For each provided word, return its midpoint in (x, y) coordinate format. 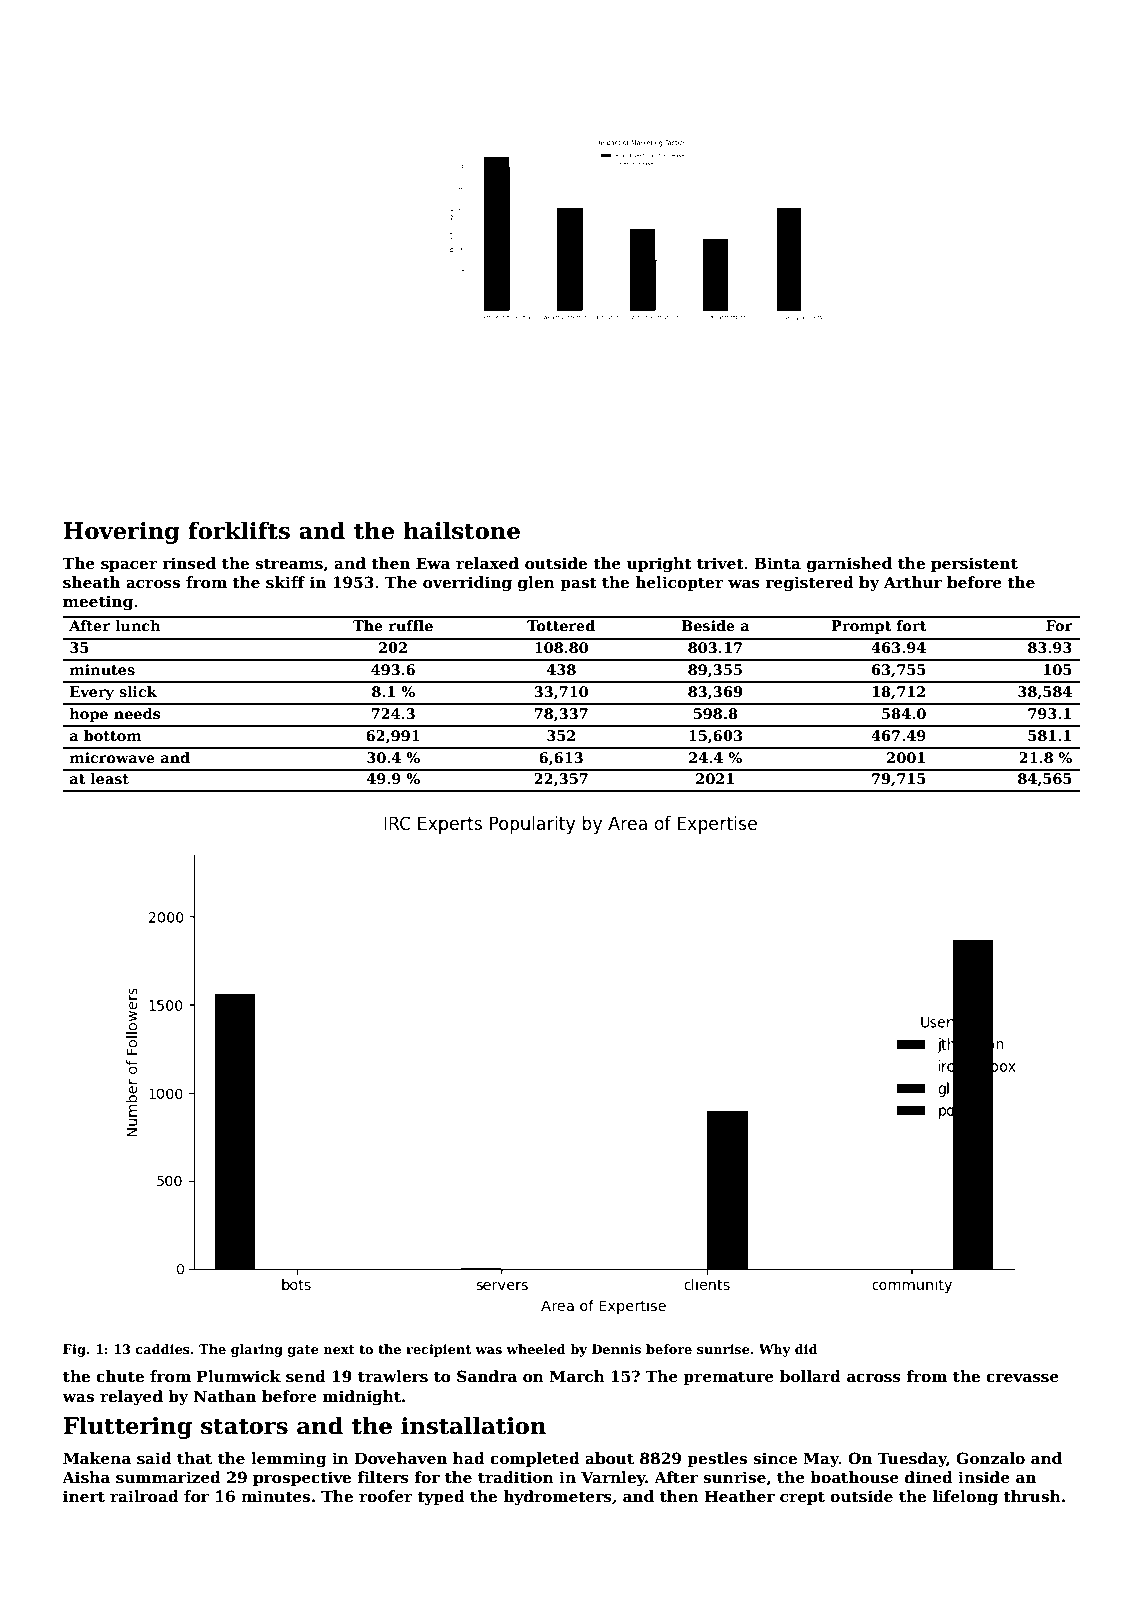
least (110, 778)
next (339, 1349)
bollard (810, 1376)
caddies (163, 1349)
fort (912, 625)
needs (137, 713)
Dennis (616, 1349)
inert (84, 1496)
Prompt (861, 627)
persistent (974, 564)
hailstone (461, 530)
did (806, 1349)
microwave (112, 757)
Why (775, 1350)
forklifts (239, 530)
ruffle (411, 625)
